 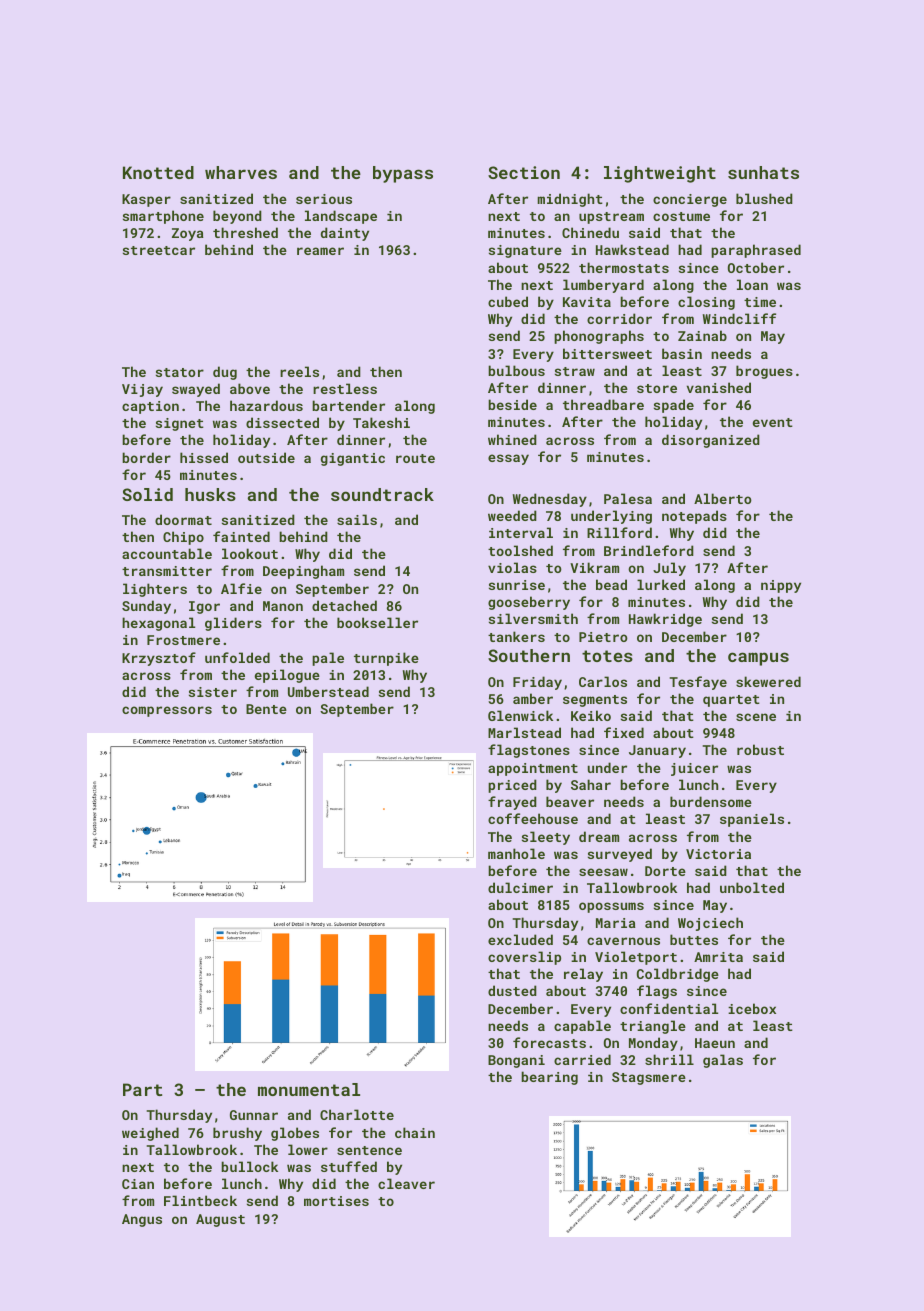 I want to click on cleaver, so click(x=406, y=1183).
